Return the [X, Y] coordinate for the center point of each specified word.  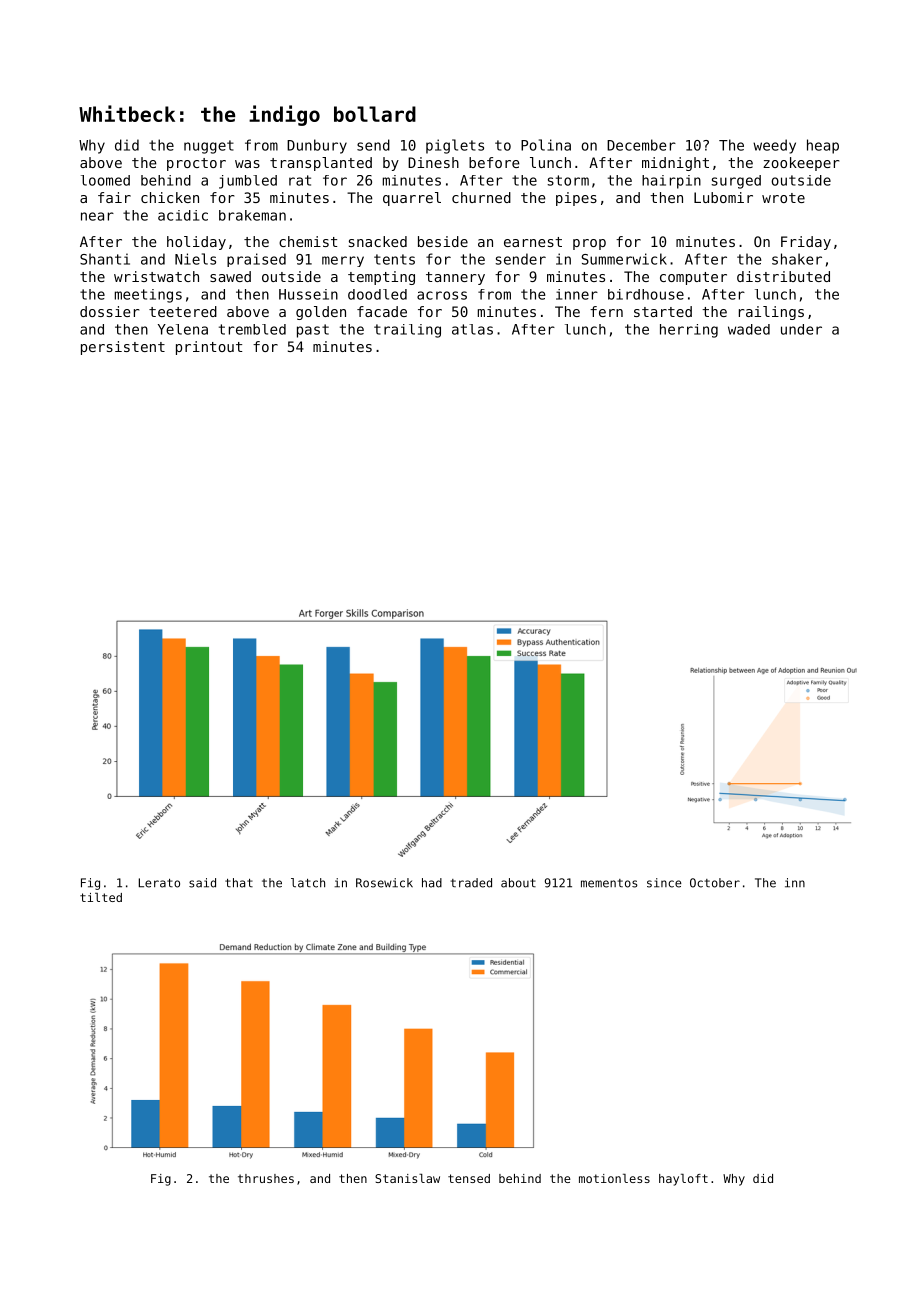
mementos [609, 883]
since [664, 883]
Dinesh [433, 162]
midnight [675, 164]
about [518, 883]
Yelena [183, 329]
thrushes [266, 1178]
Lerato [159, 883]
